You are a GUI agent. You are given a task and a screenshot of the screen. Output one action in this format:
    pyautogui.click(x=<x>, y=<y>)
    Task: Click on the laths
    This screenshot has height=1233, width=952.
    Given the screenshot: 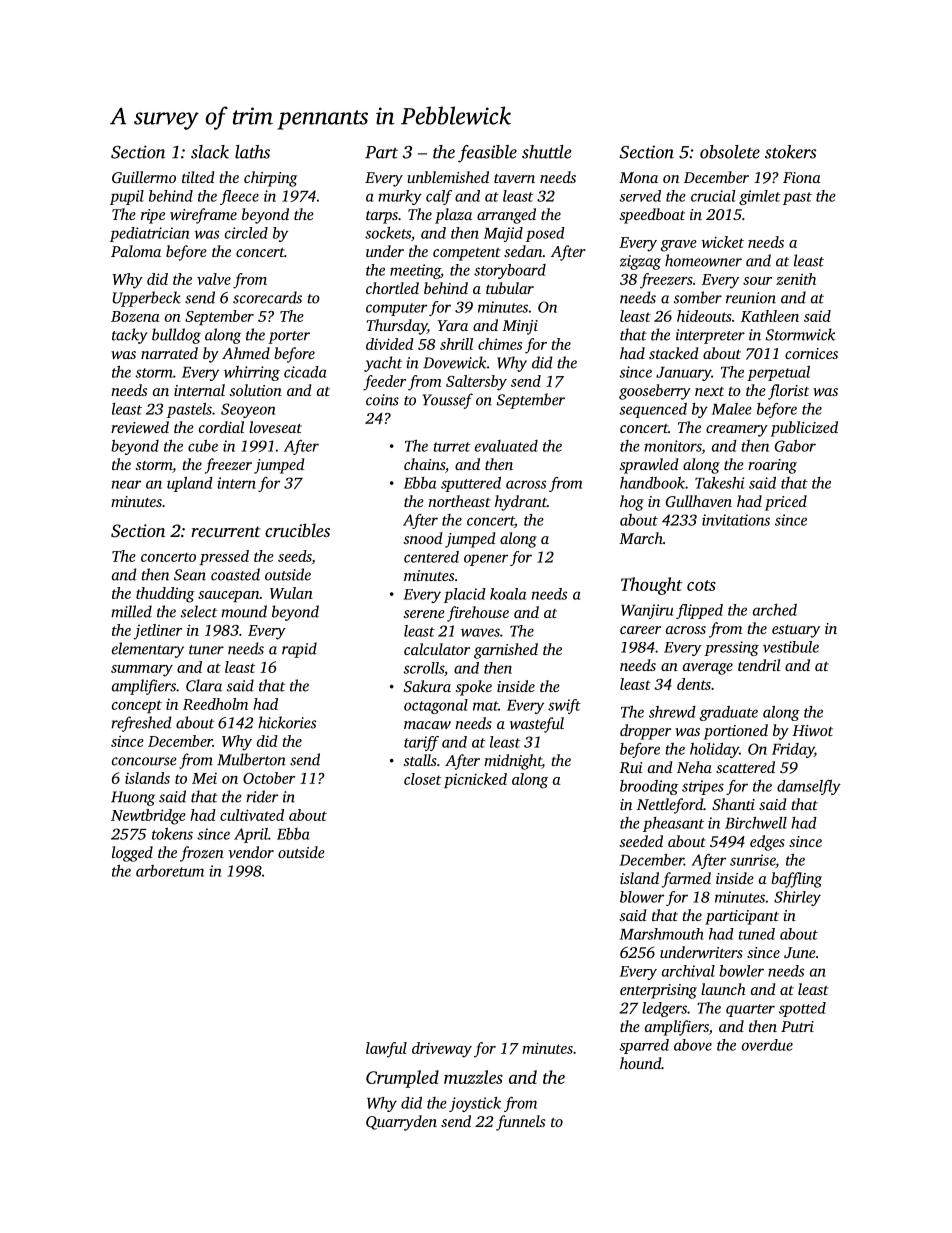 What is the action you would take?
    pyautogui.click(x=252, y=152)
